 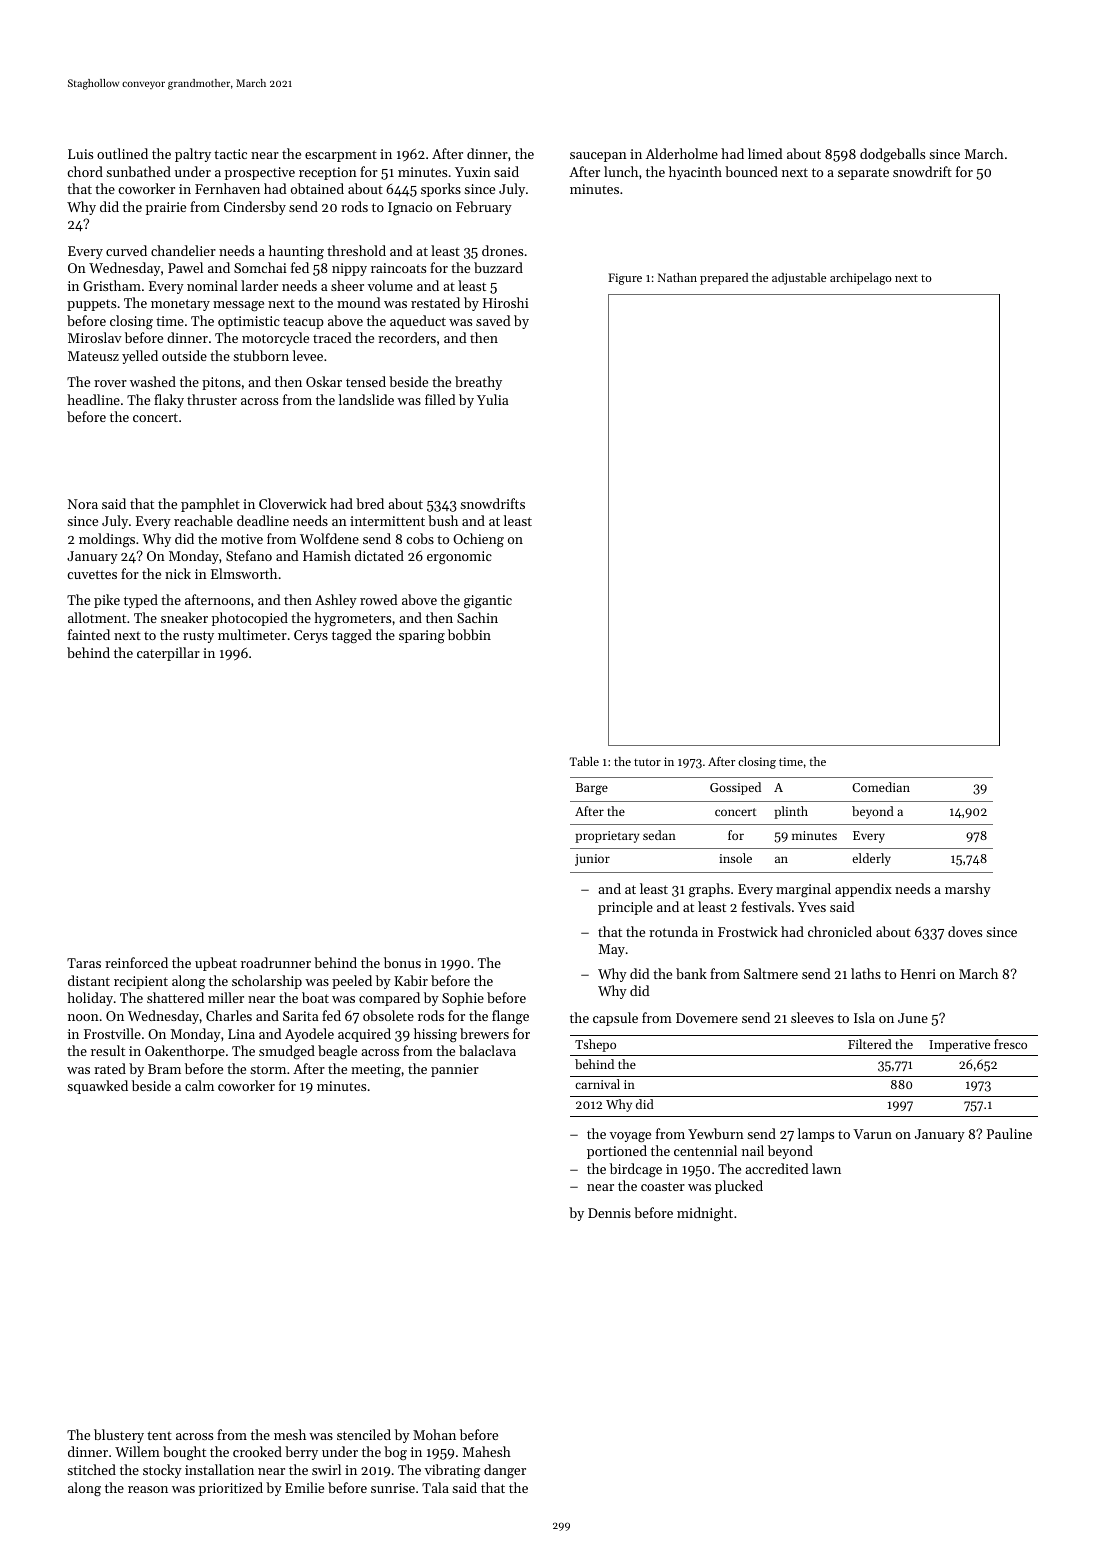 What do you see at coordinates (180, 305) in the screenshot?
I see `monetary` at bounding box center [180, 305].
